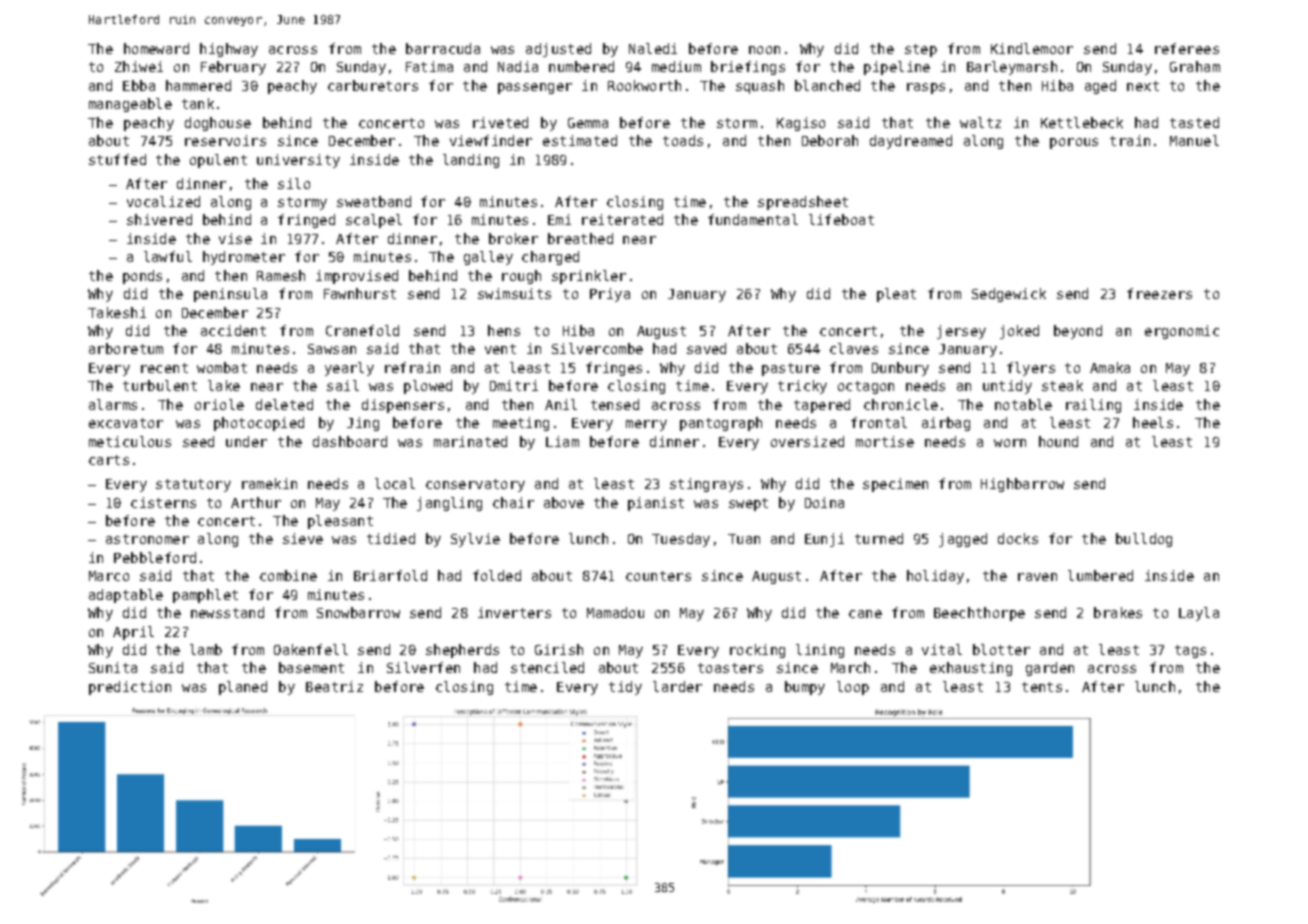 The image size is (1308, 924). Describe the element at coordinates (791, 369) in the screenshot. I see `pasture` at that location.
